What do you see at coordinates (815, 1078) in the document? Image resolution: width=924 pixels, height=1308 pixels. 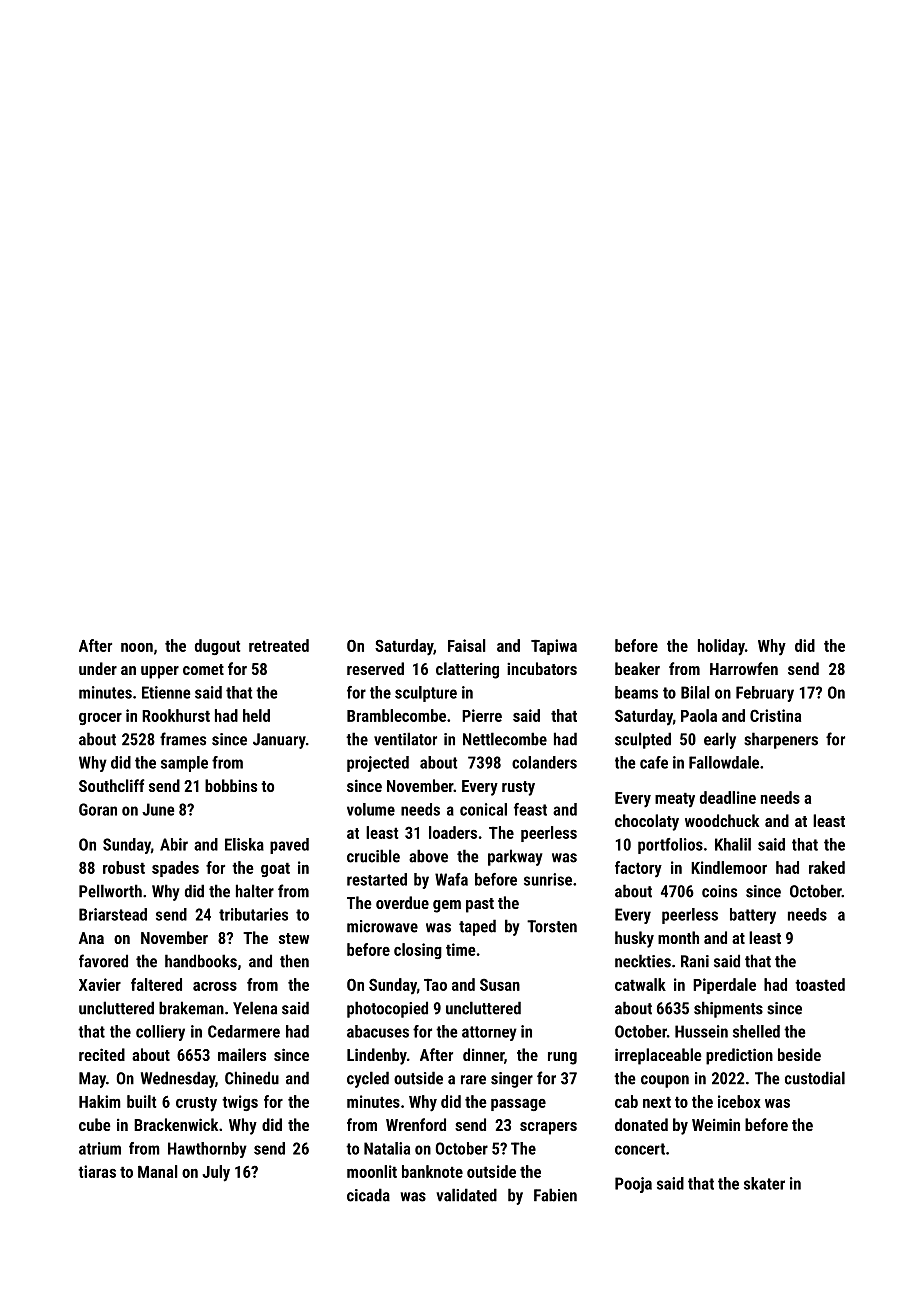 I see `custodial` at bounding box center [815, 1078].
